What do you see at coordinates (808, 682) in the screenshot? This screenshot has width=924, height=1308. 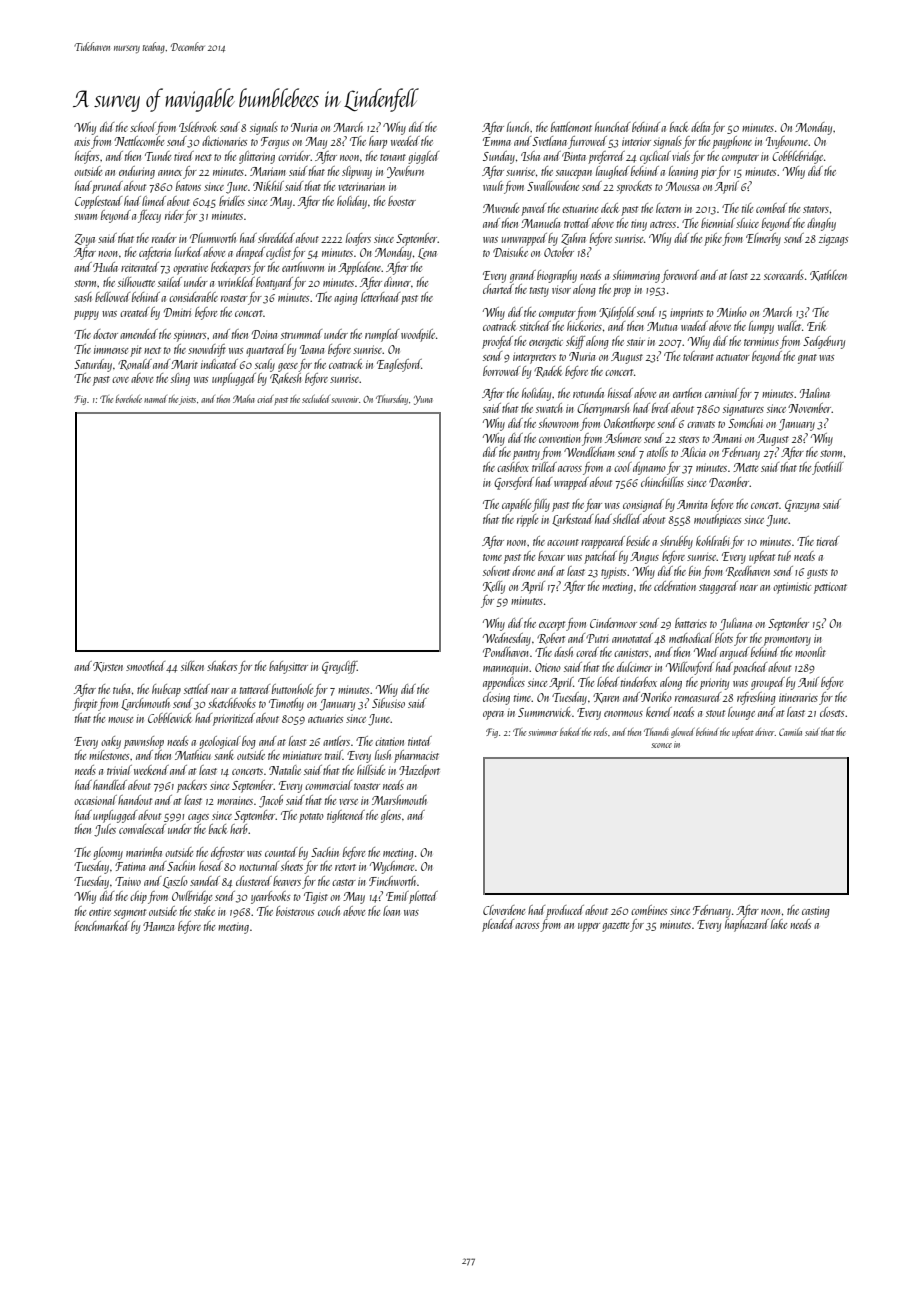 I see `Anil` at bounding box center [808, 682].
